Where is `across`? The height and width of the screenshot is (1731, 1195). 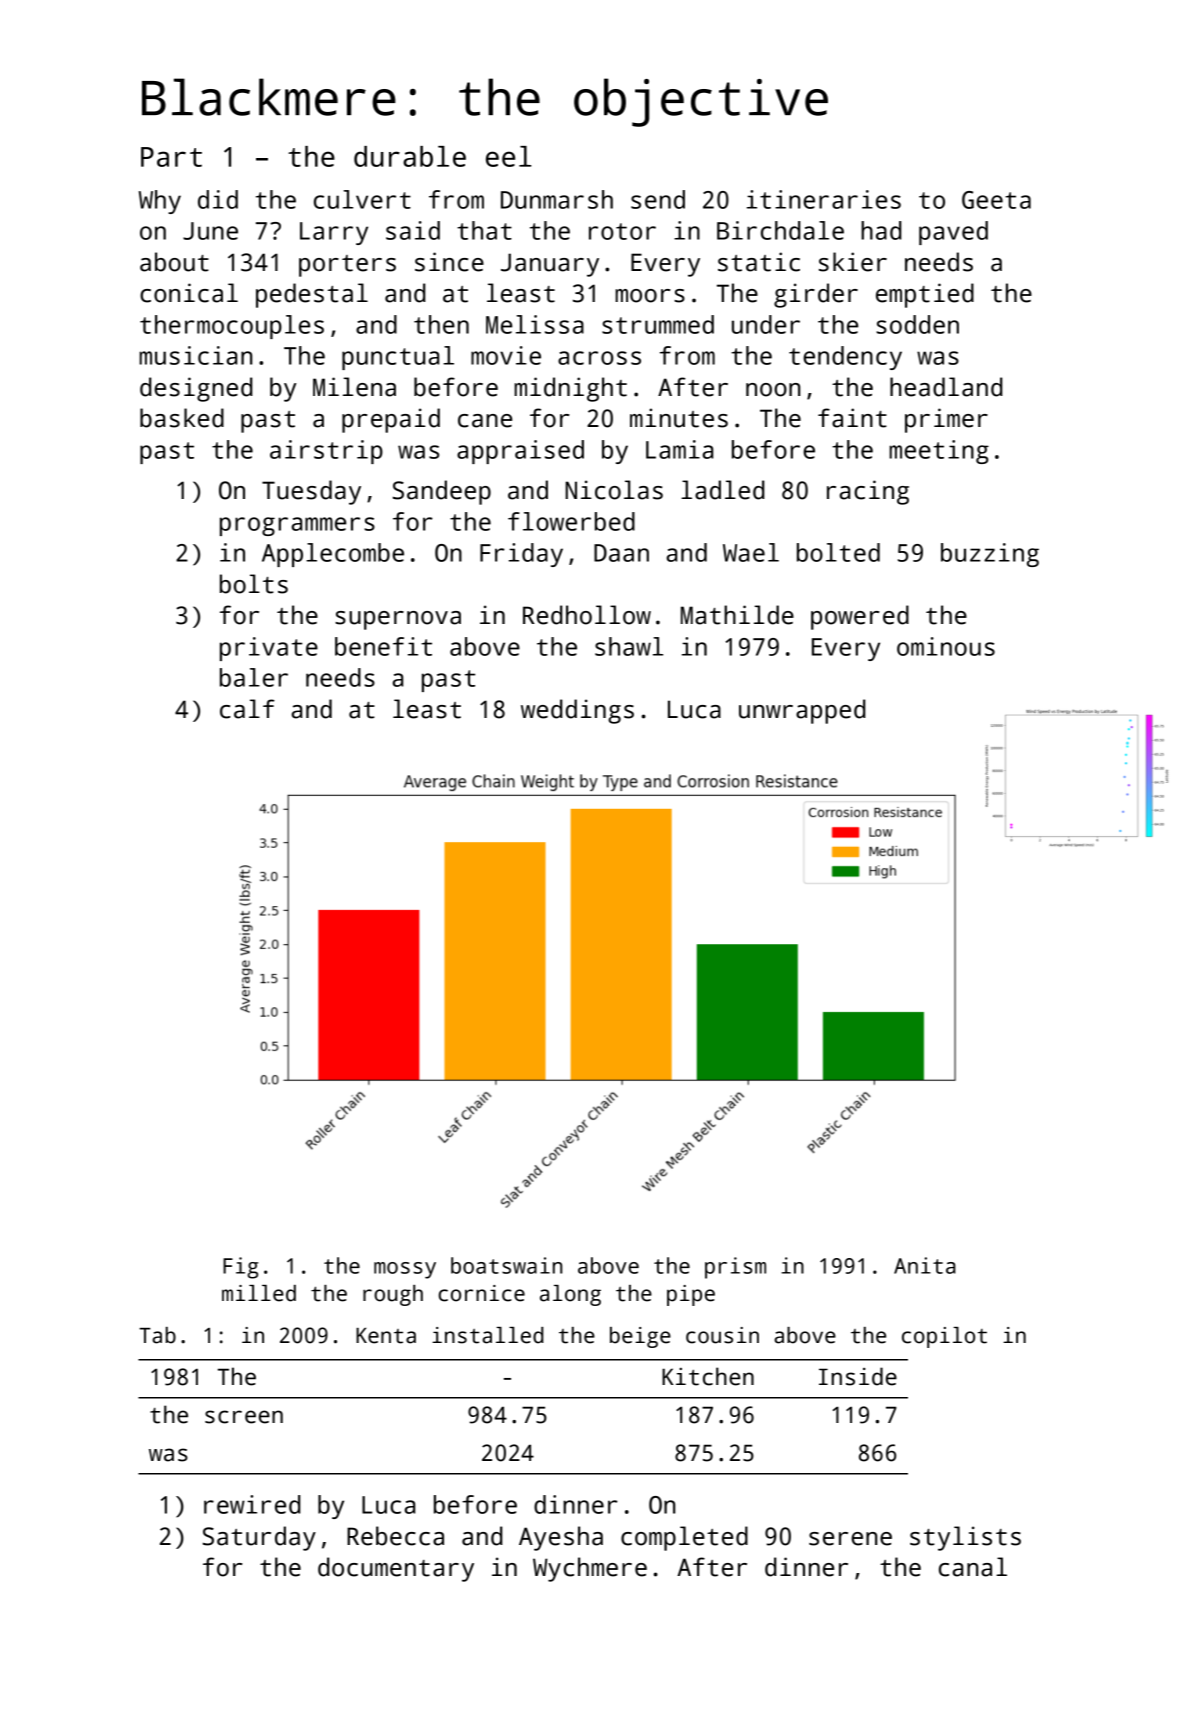
across is located at coordinates (599, 358).
